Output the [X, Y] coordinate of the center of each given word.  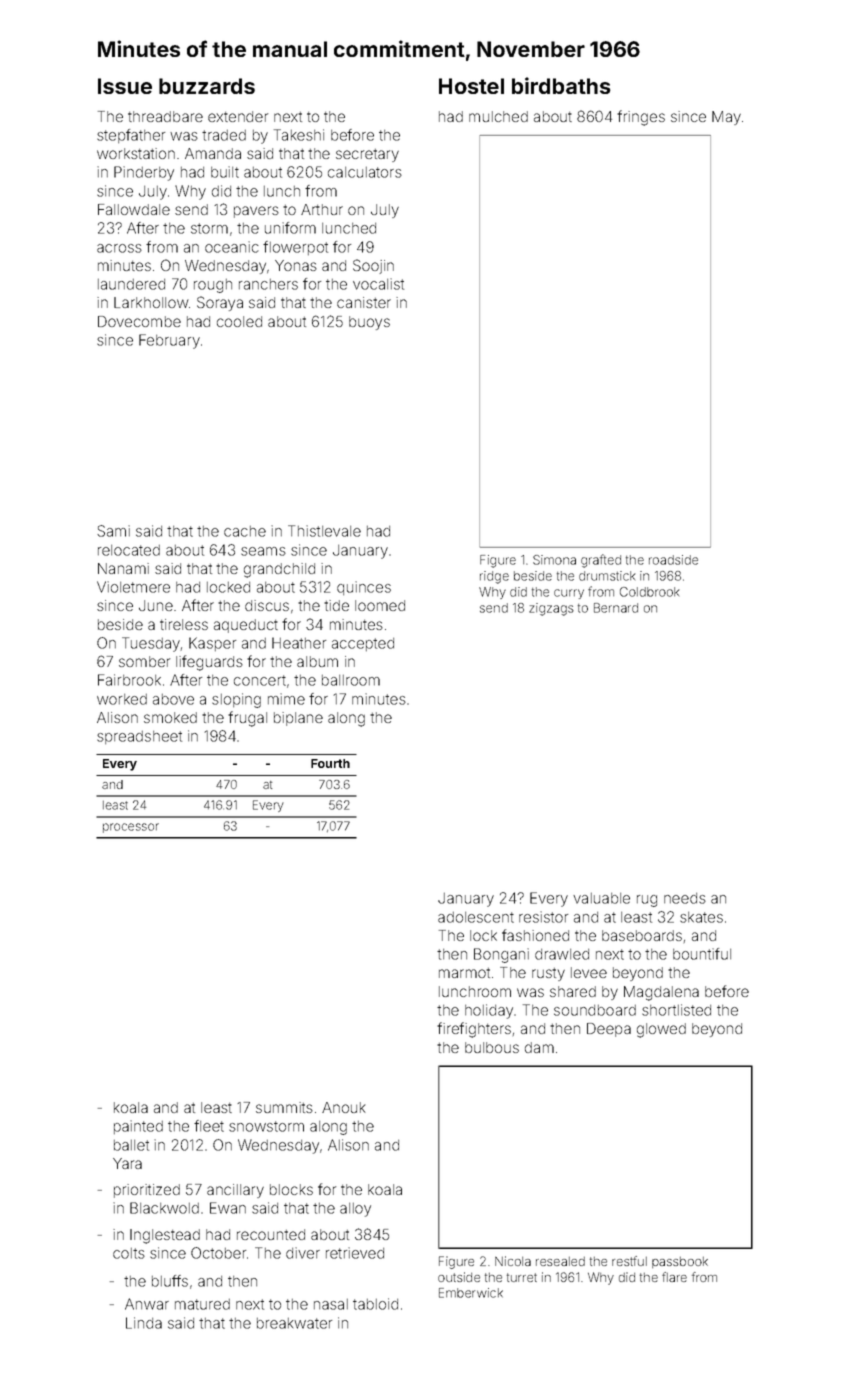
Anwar [147, 1304]
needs [685, 898]
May [726, 118]
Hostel [471, 86]
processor [131, 828]
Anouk [344, 1107]
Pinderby [144, 173]
